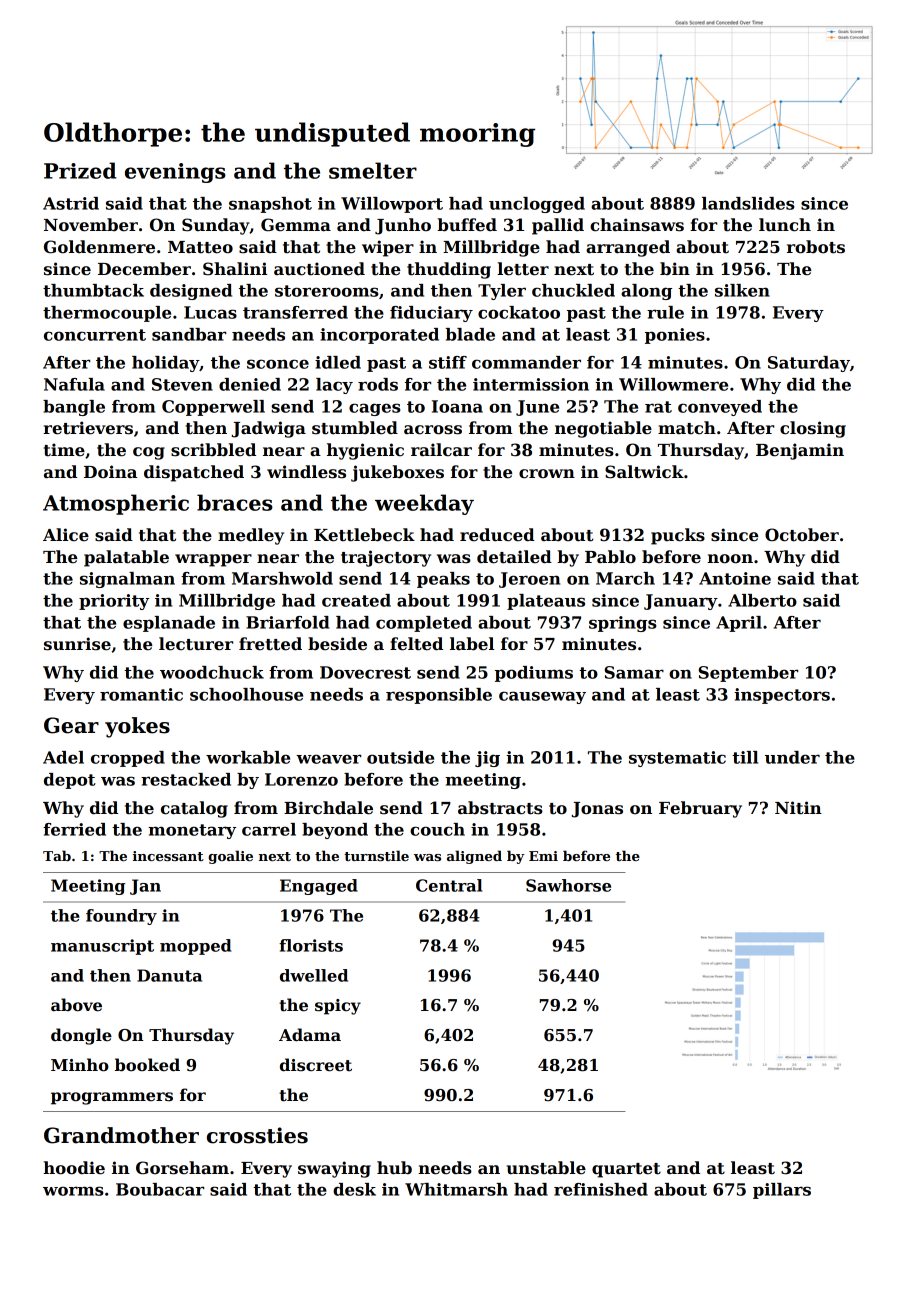  Describe the element at coordinates (328, 759) in the document. I see `weaver` at that location.
